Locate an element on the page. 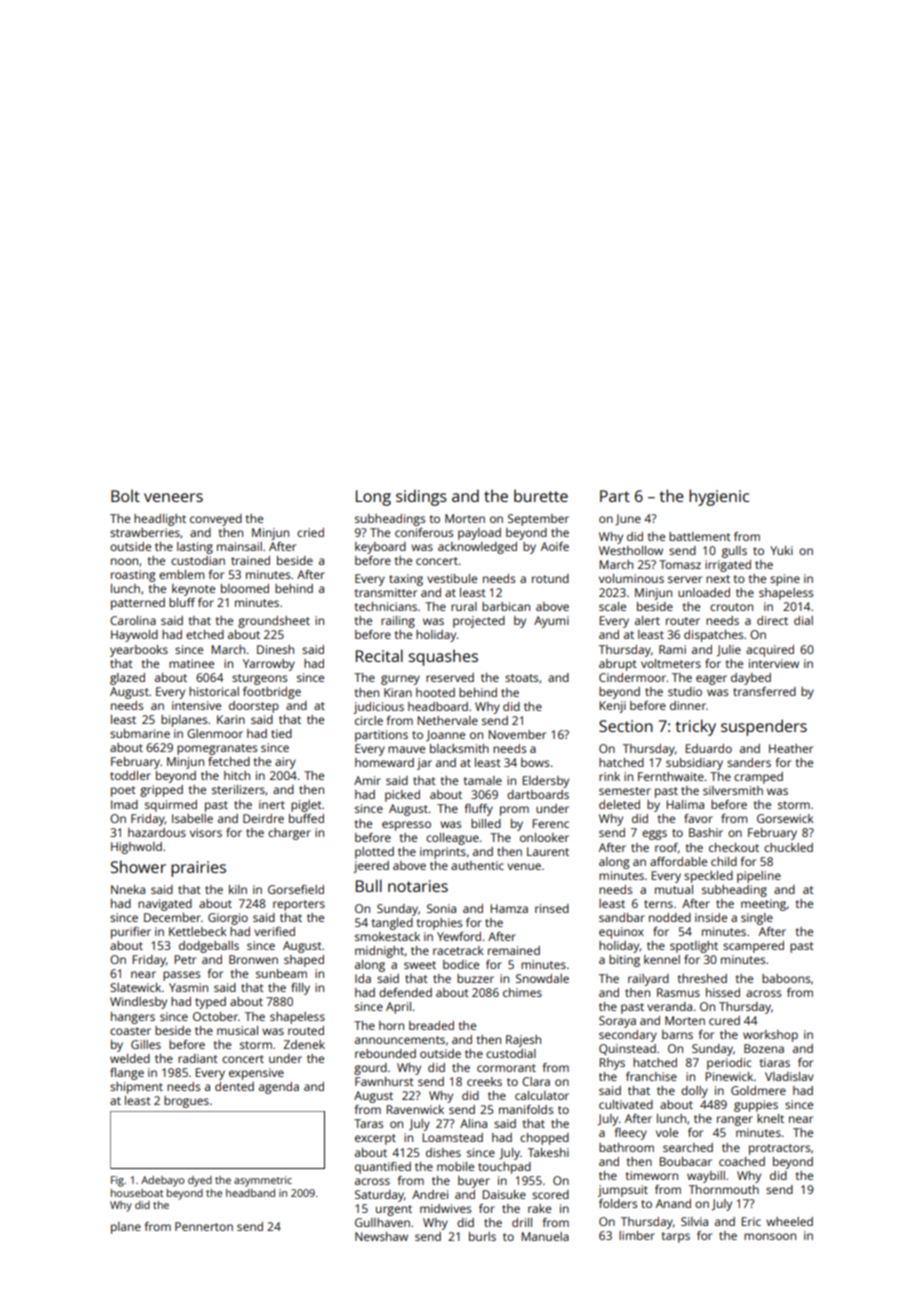 The width and height of the page is (924, 1308). Pennerton is located at coordinates (204, 1226).
